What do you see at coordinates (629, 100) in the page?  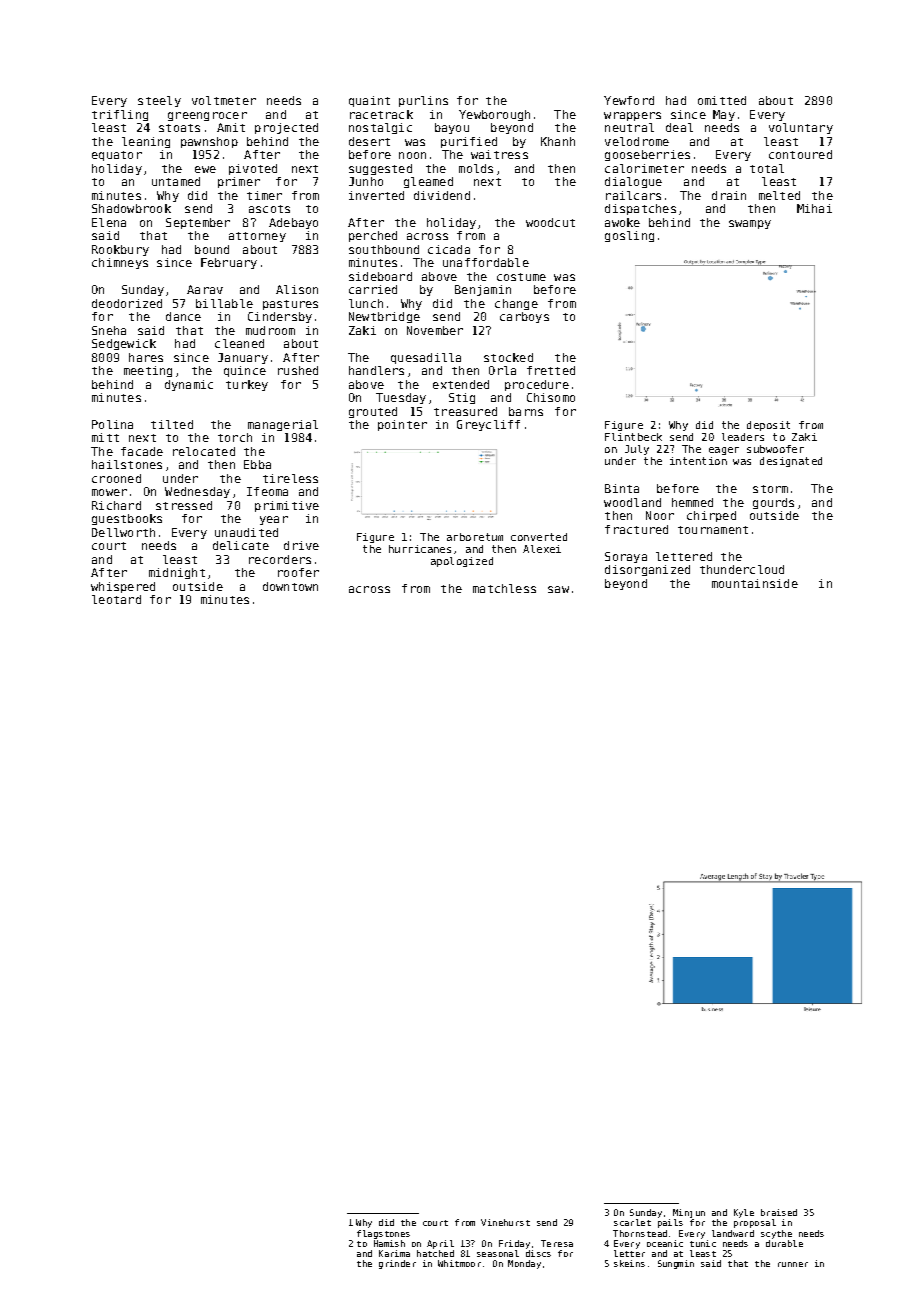 I see `Yewford` at bounding box center [629, 100].
